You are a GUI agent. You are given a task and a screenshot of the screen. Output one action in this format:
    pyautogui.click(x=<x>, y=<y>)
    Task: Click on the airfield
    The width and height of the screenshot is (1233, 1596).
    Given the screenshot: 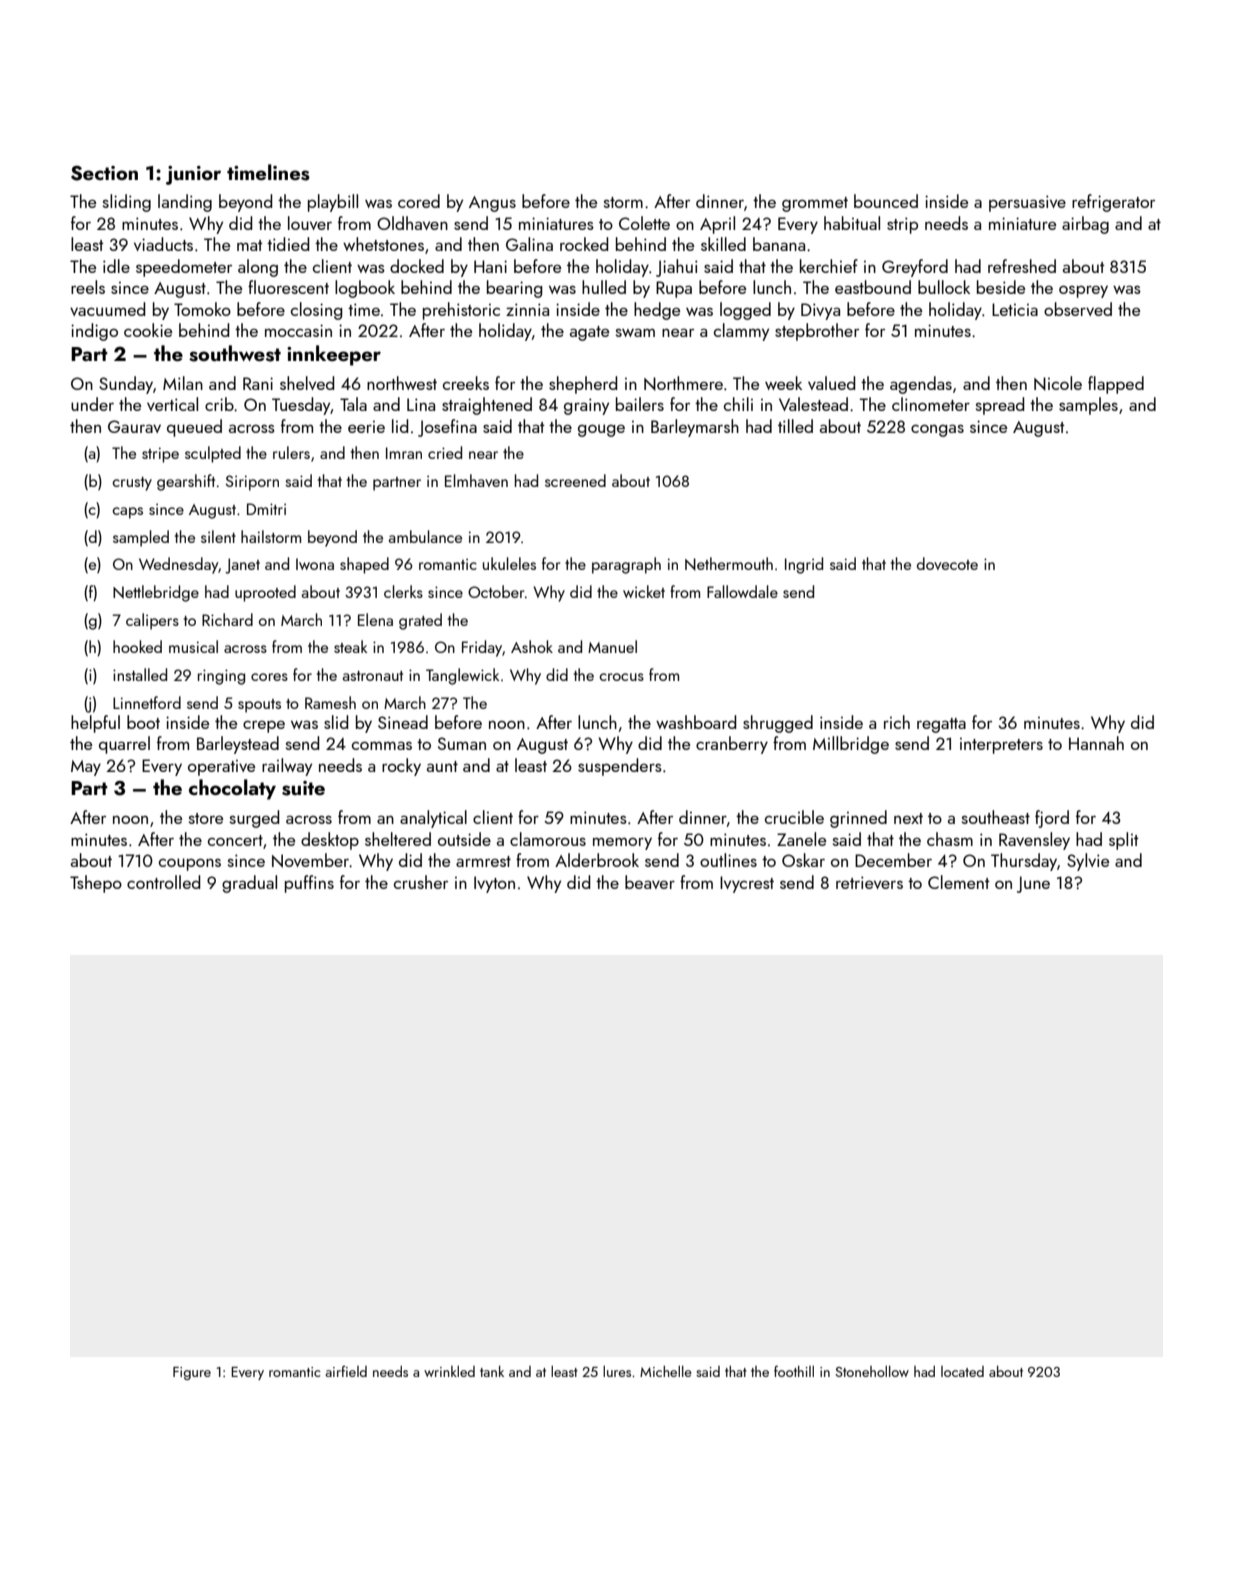 What is the action you would take?
    pyautogui.click(x=346, y=1371)
